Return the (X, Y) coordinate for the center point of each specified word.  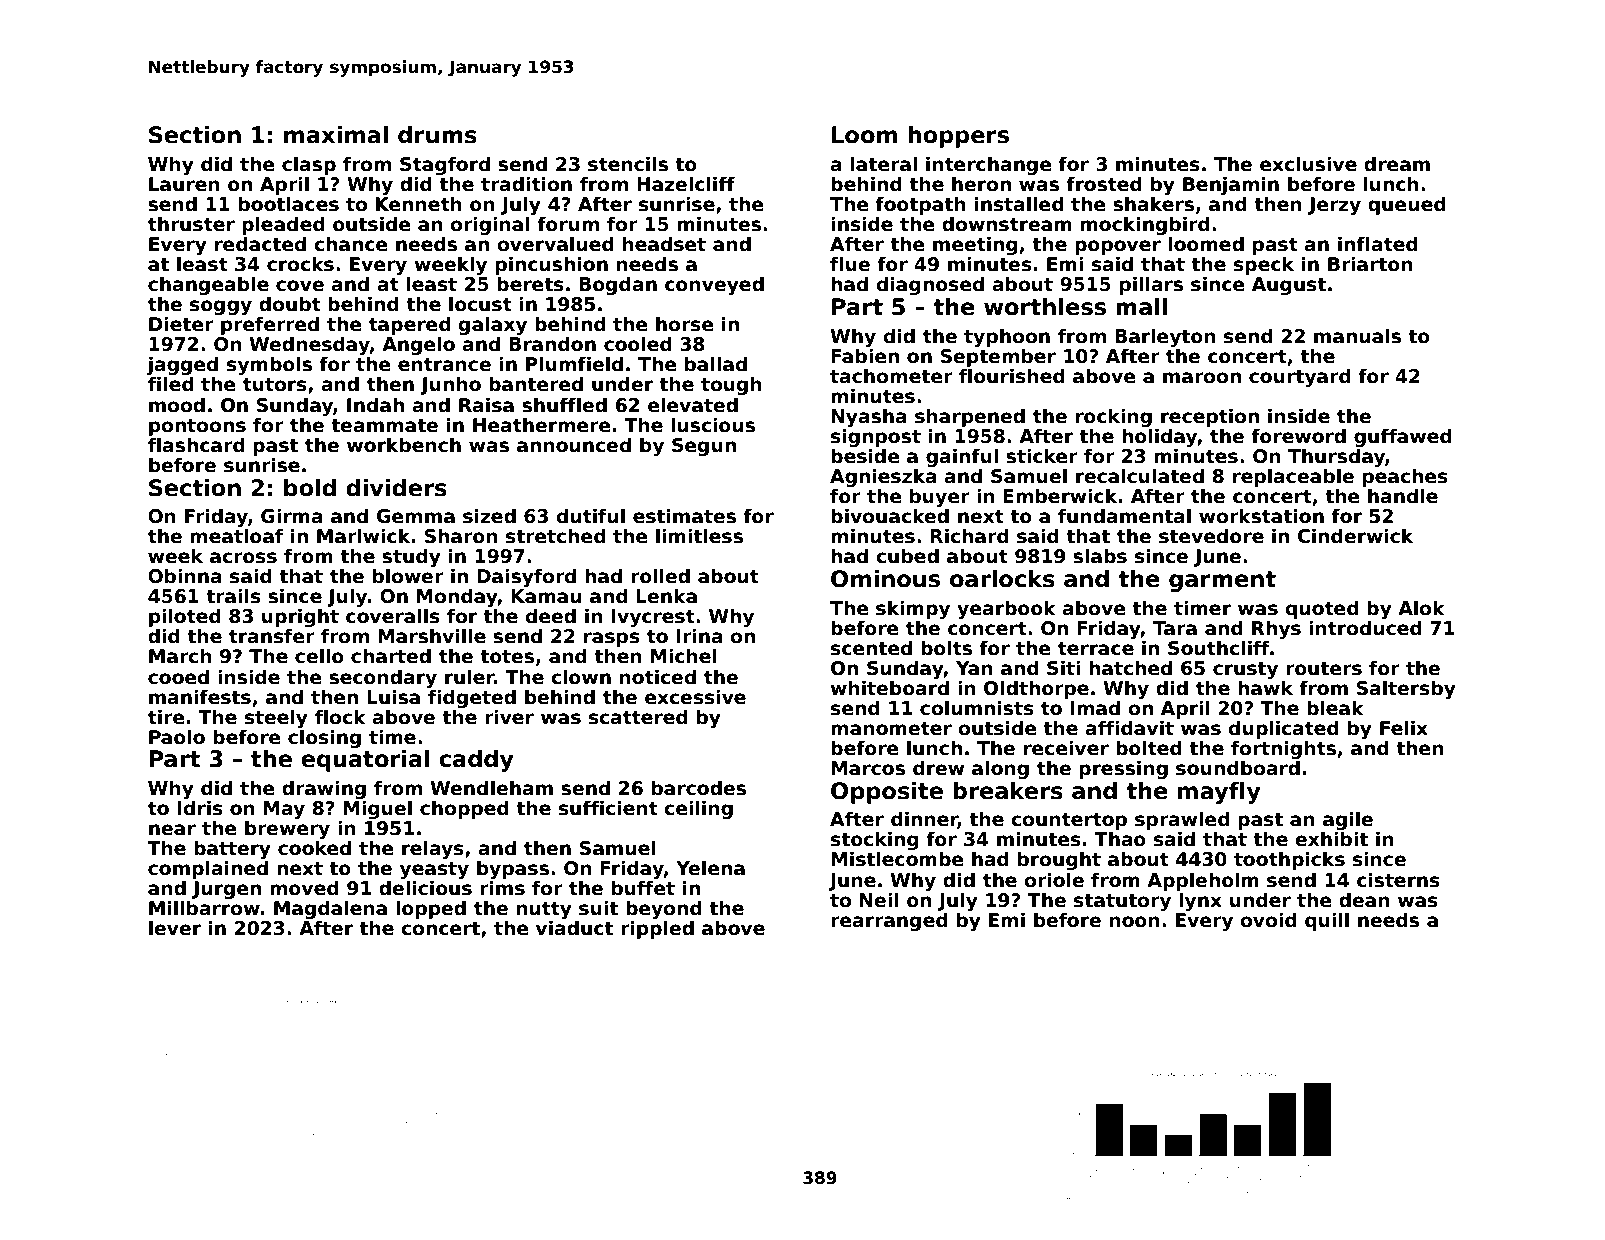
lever (175, 928)
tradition (526, 184)
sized (489, 516)
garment (1222, 581)
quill (1327, 921)
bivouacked (890, 516)
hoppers (958, 136)
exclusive (1308, 164)
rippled (657, 929)
